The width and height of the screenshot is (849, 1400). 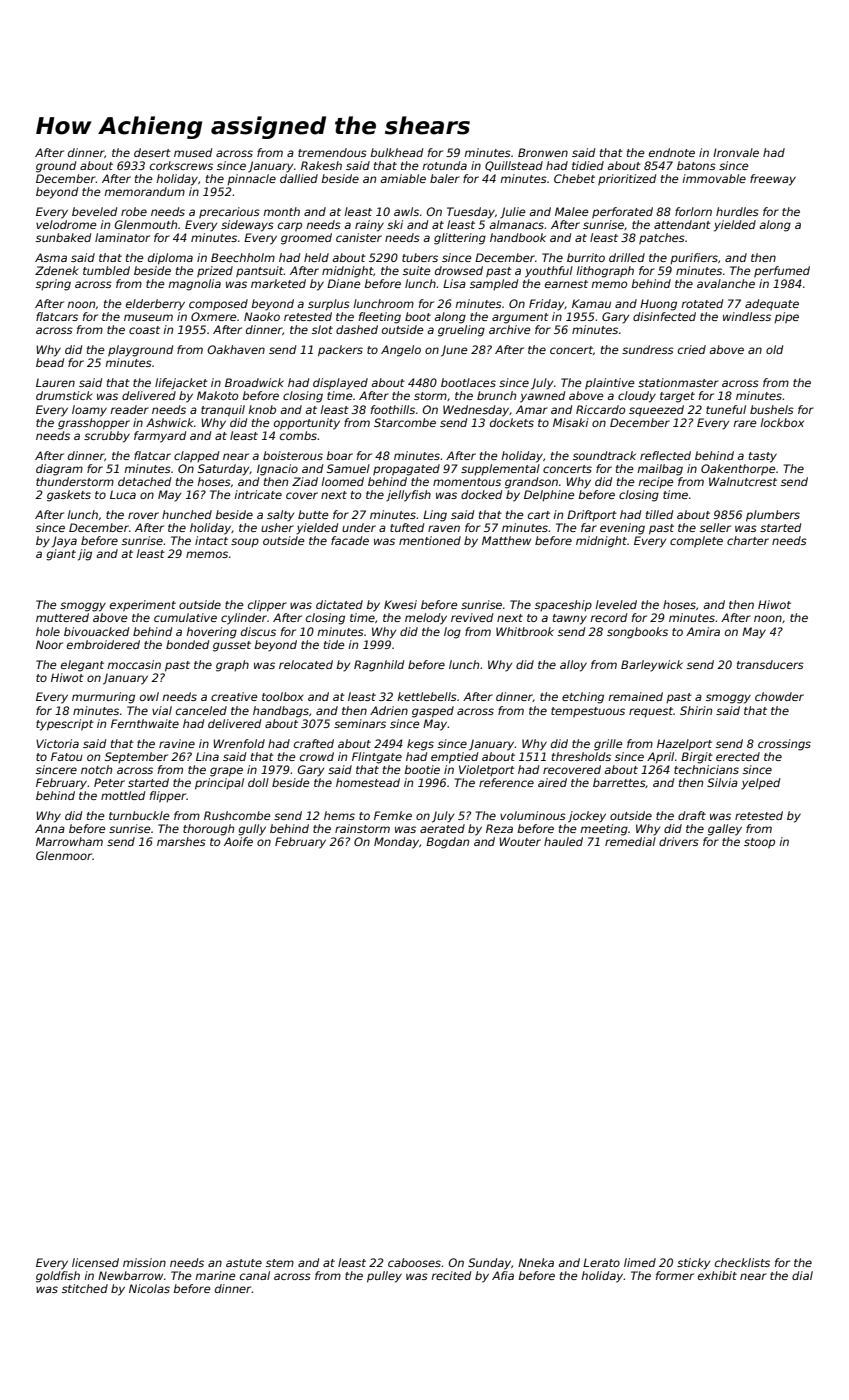 What do you see at coordinates (672, 152) in the screenshot?
I see `endnote` at bounding box center [672, 152].
